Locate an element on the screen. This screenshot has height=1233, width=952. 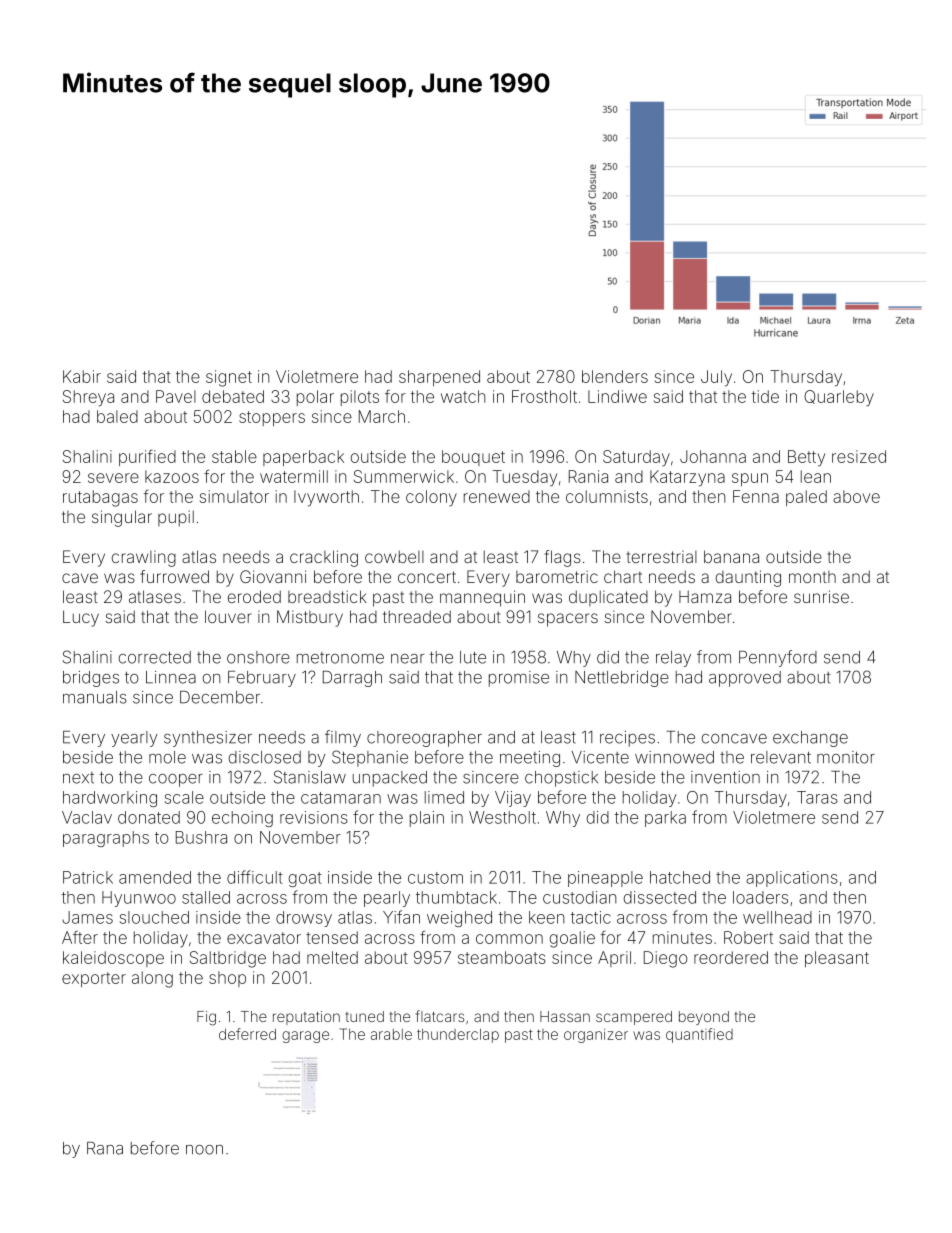
signet is located at coordinates (229, 378).
